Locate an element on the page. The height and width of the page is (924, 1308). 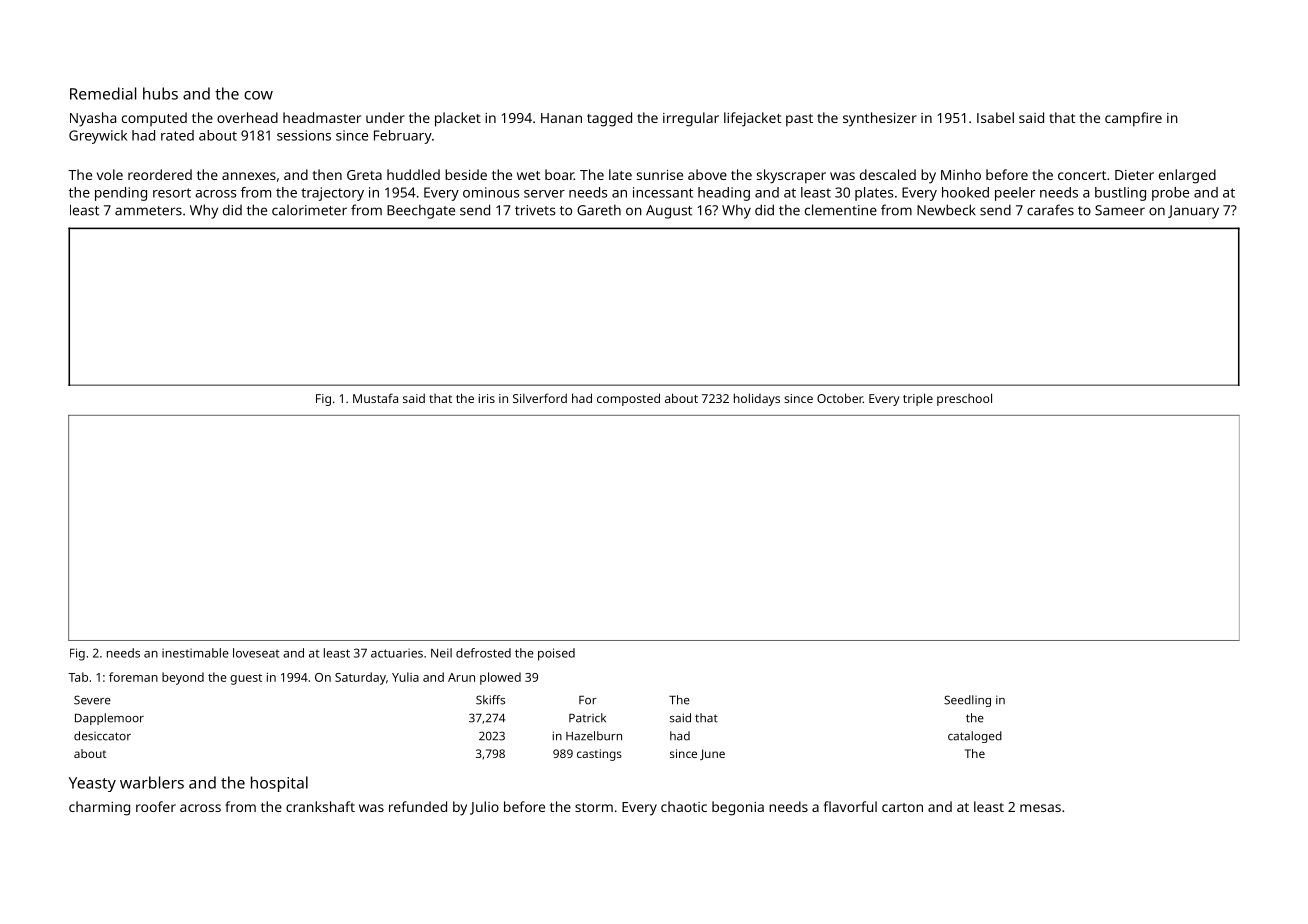
cataloged is located at coordinates (975, 737).
